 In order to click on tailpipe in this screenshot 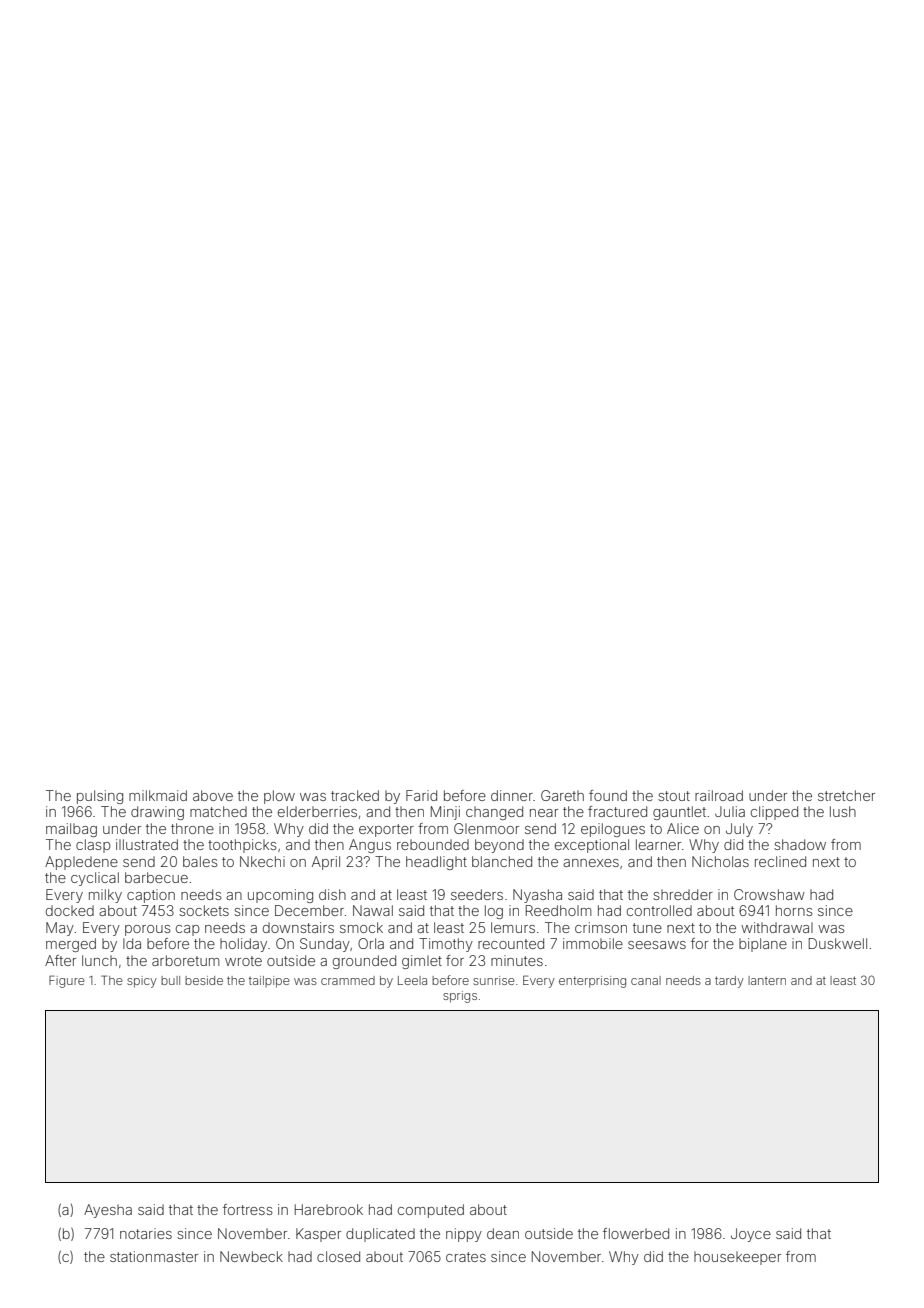, I will do `click(269, 982)`.
